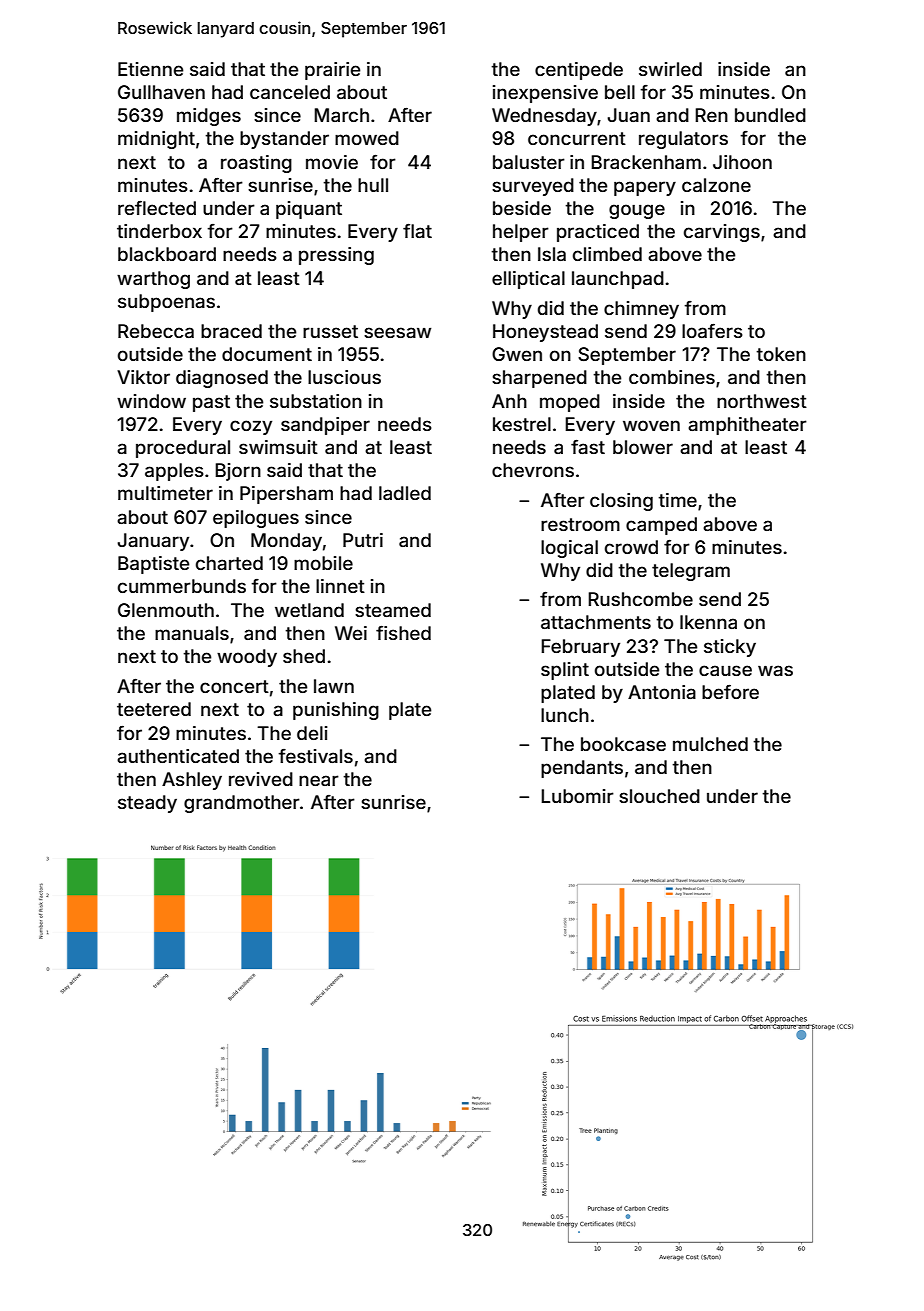  What do you see at coordinates (582, 769) in the image?
I see `pendants` at bounding box center [582, 769].
